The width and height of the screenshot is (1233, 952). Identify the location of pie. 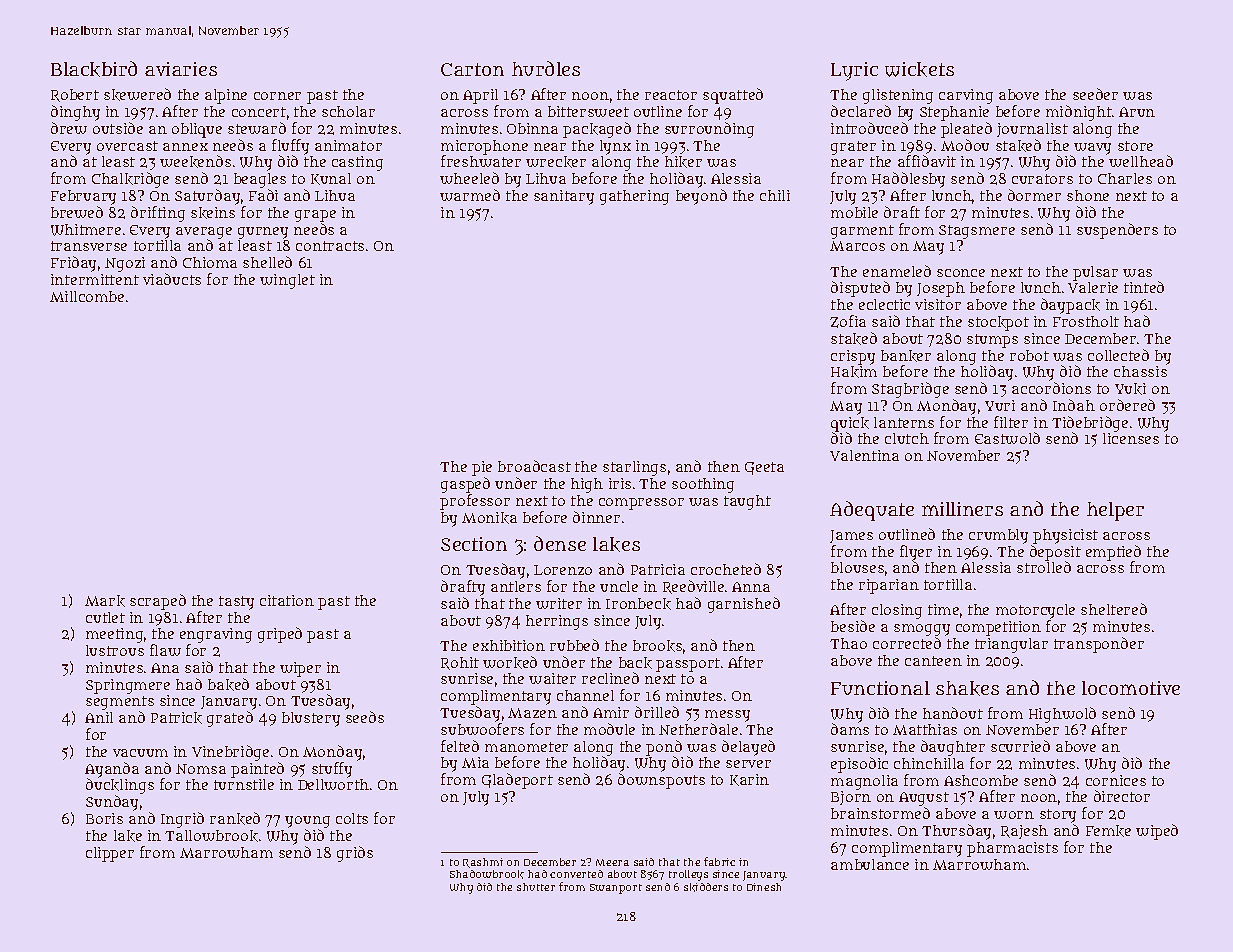
(482, 468).
